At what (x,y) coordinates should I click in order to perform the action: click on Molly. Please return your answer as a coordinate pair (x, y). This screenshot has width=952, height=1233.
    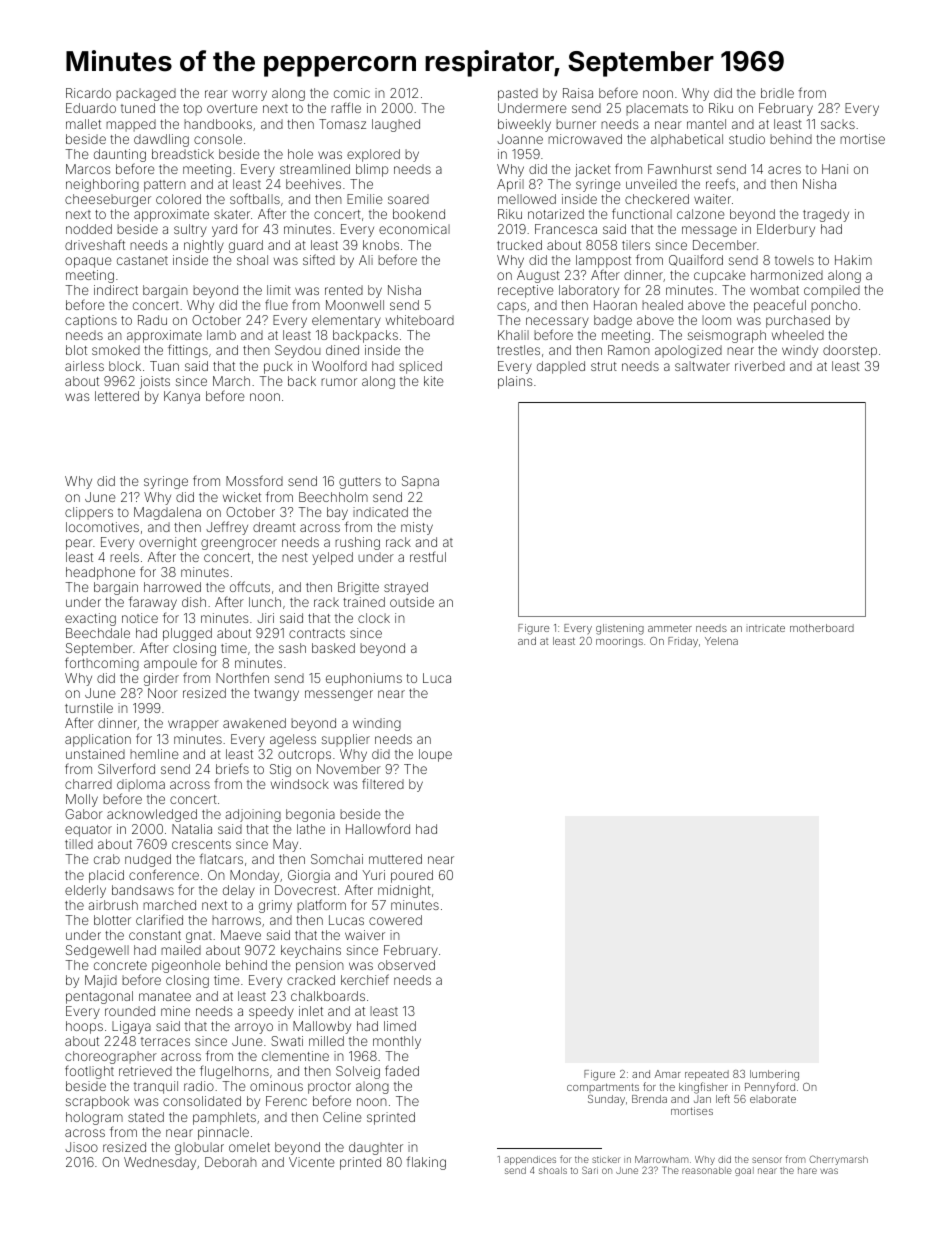
    Looking at the image, I should click on (82, 800).
